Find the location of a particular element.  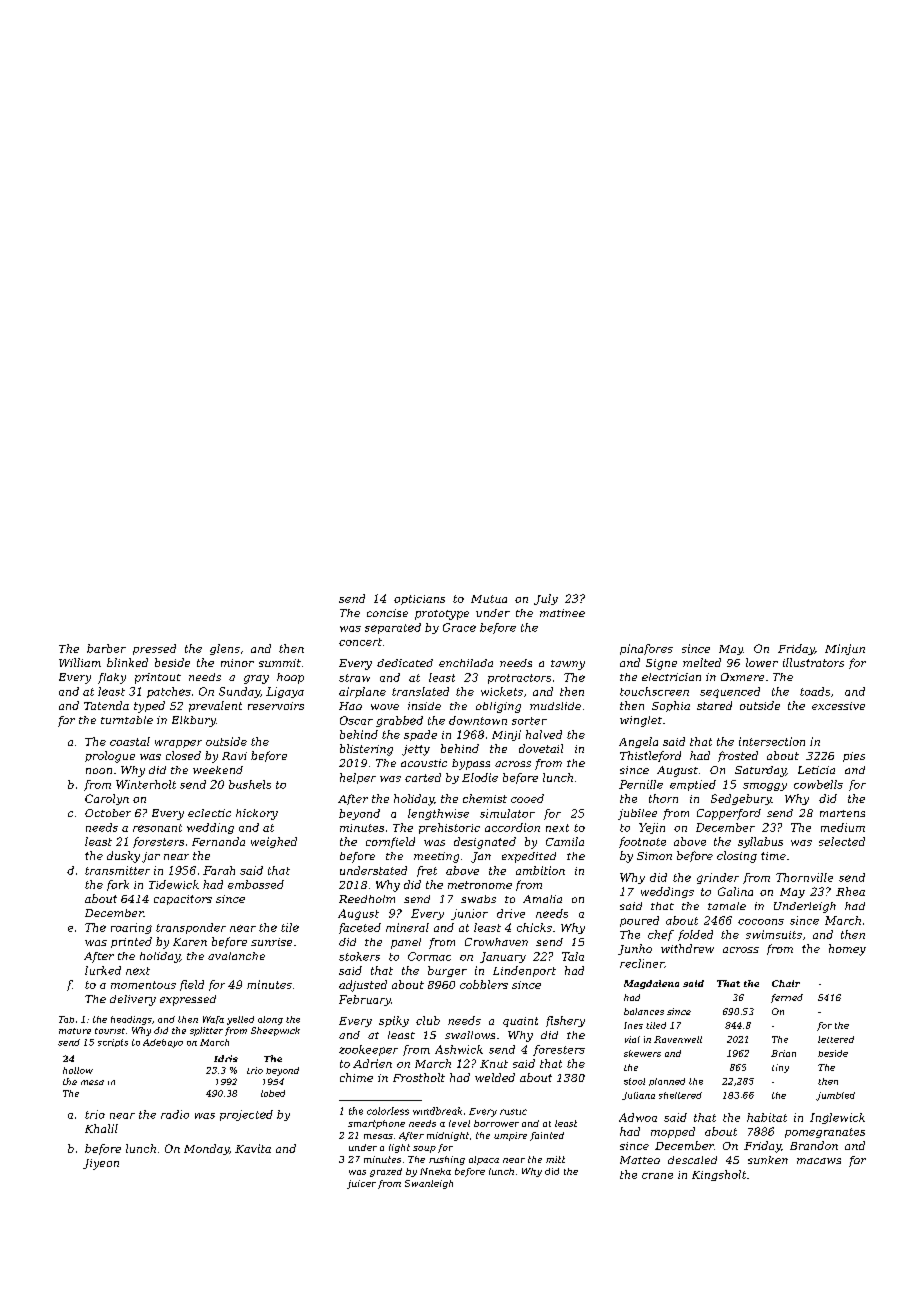

transponder is located at coordinates (191, 928).
